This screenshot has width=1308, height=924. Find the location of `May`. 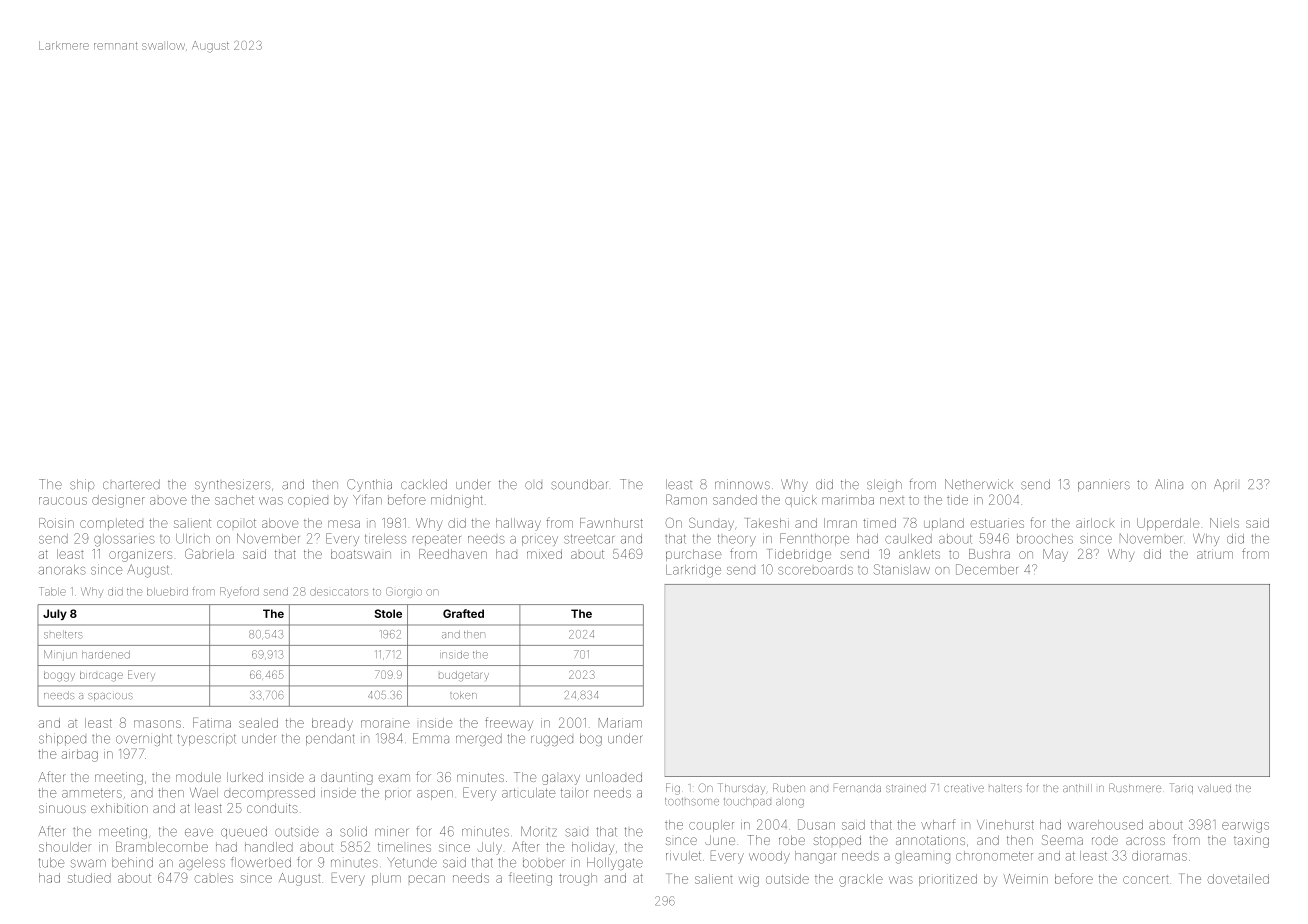

May is located at coordinates (1055, 555).
